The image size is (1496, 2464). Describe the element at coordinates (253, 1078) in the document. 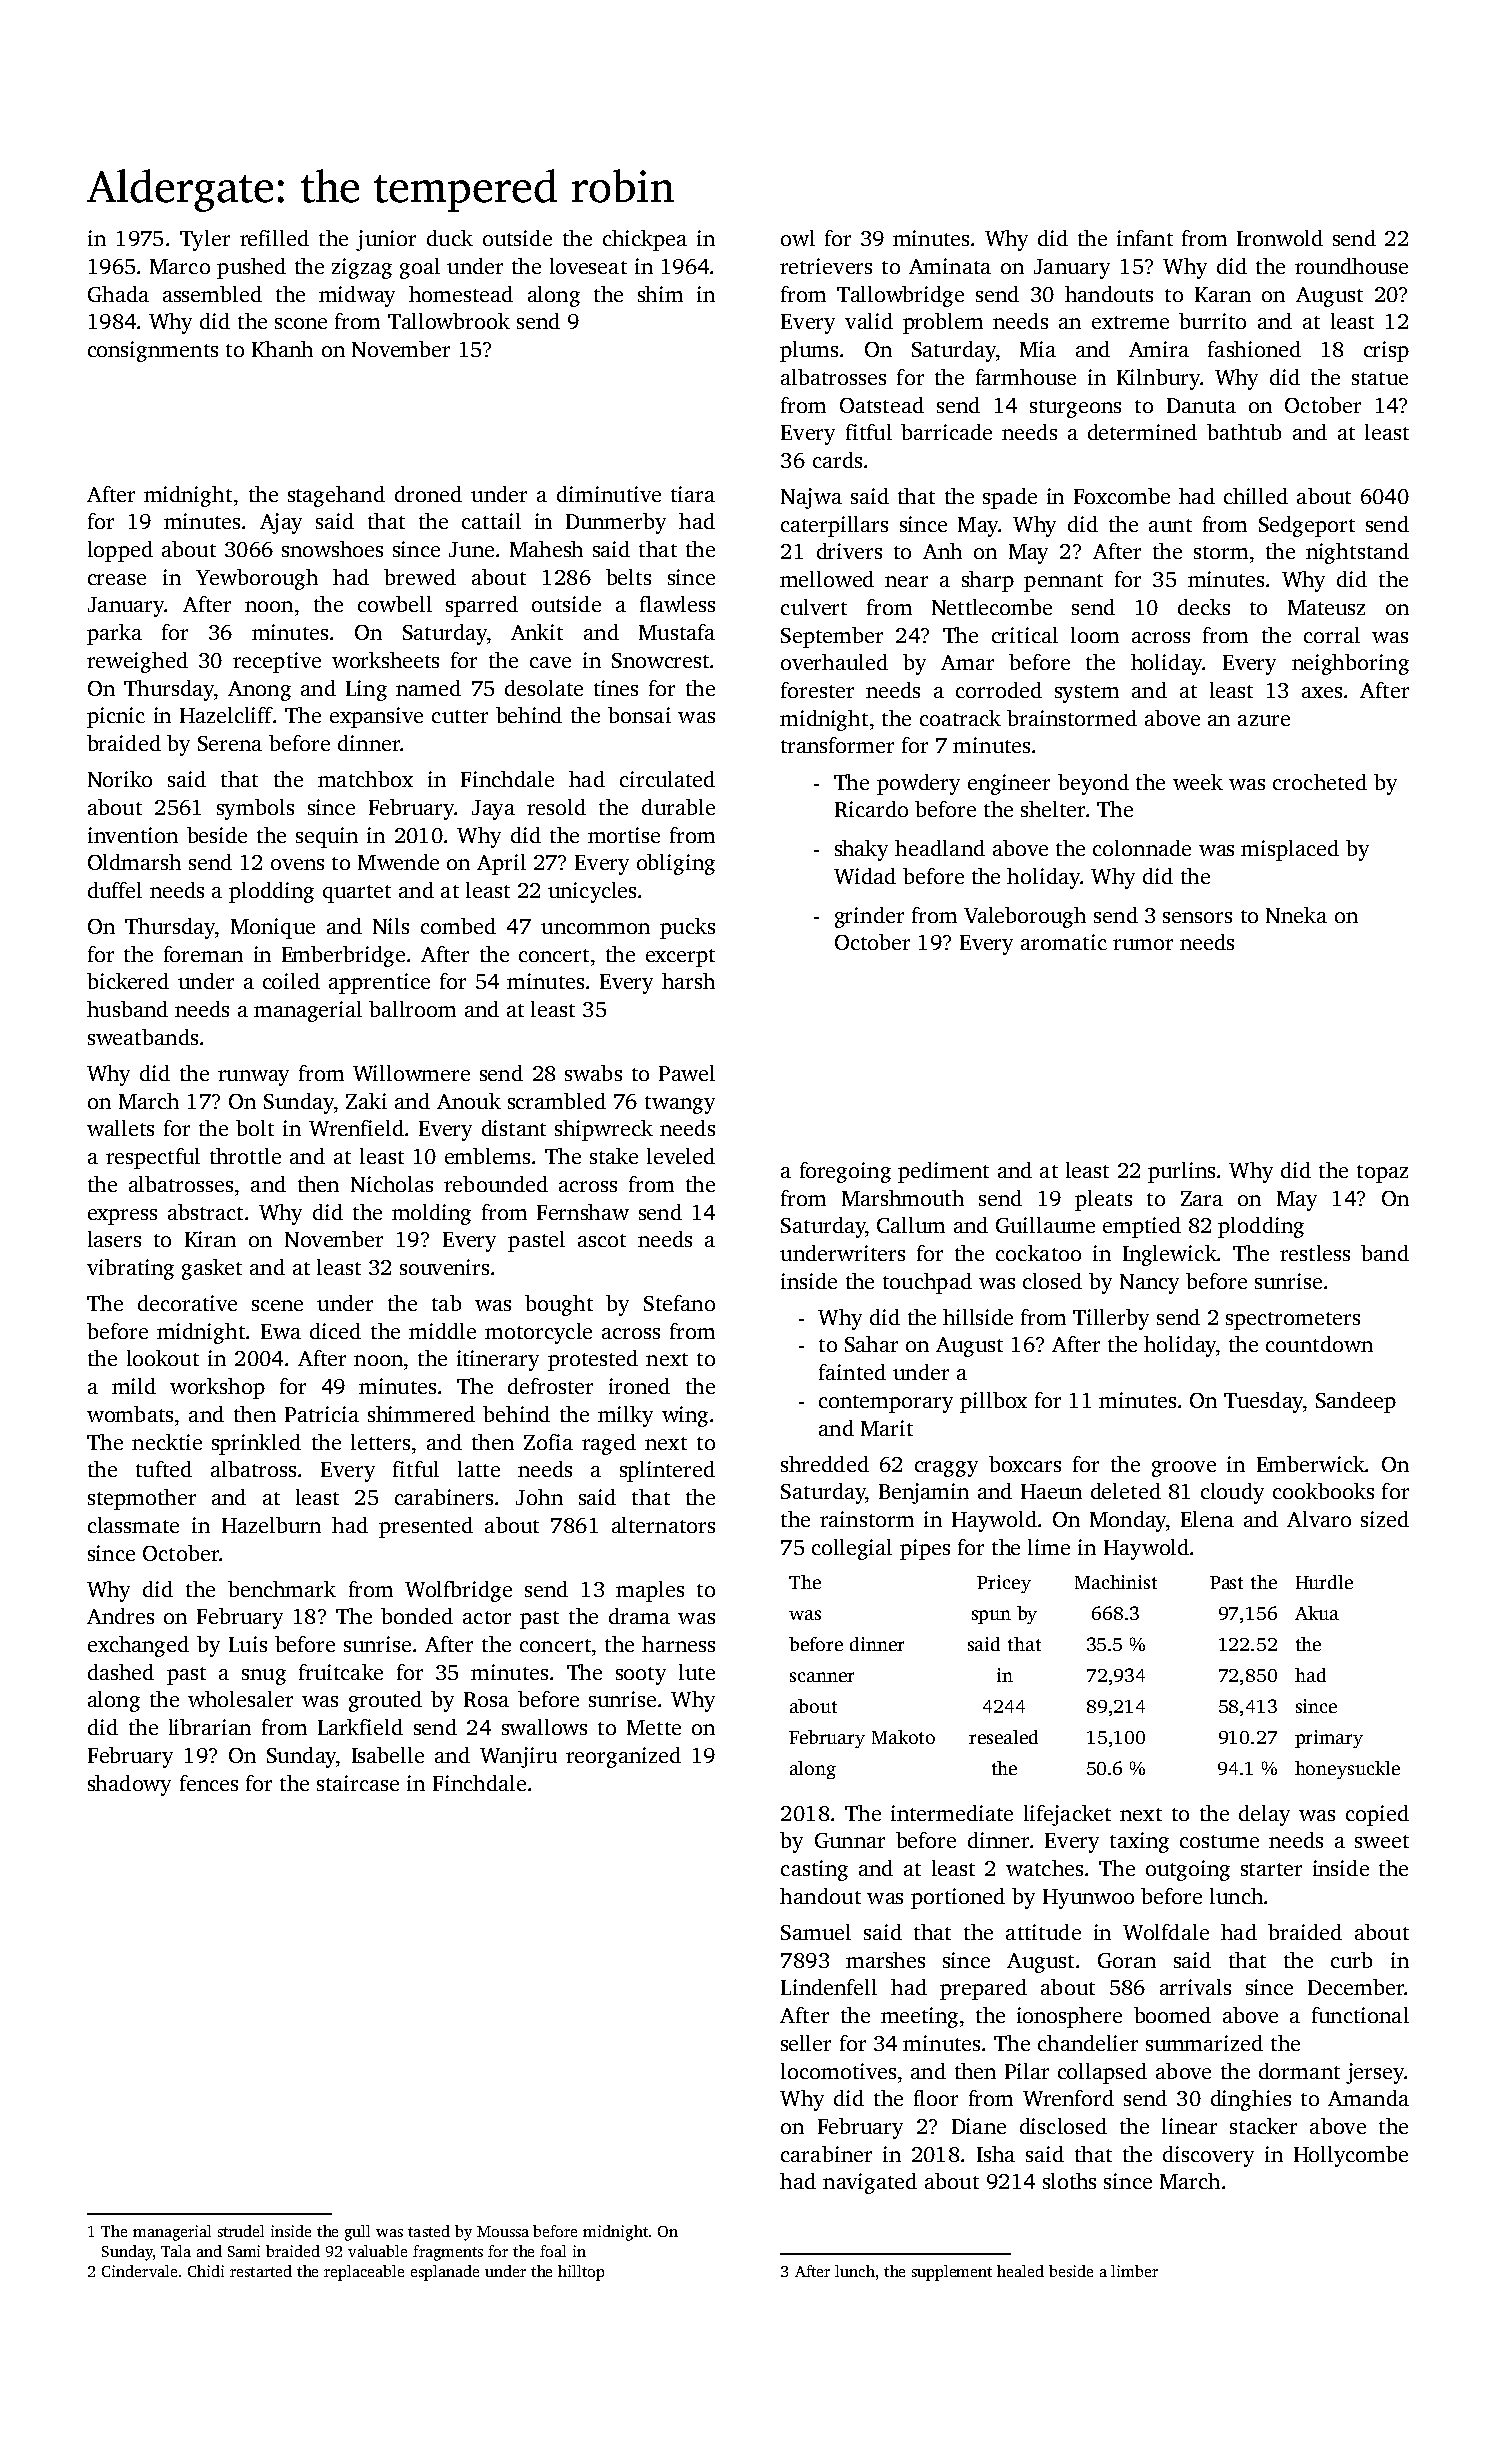

I see `runway` at that location.
